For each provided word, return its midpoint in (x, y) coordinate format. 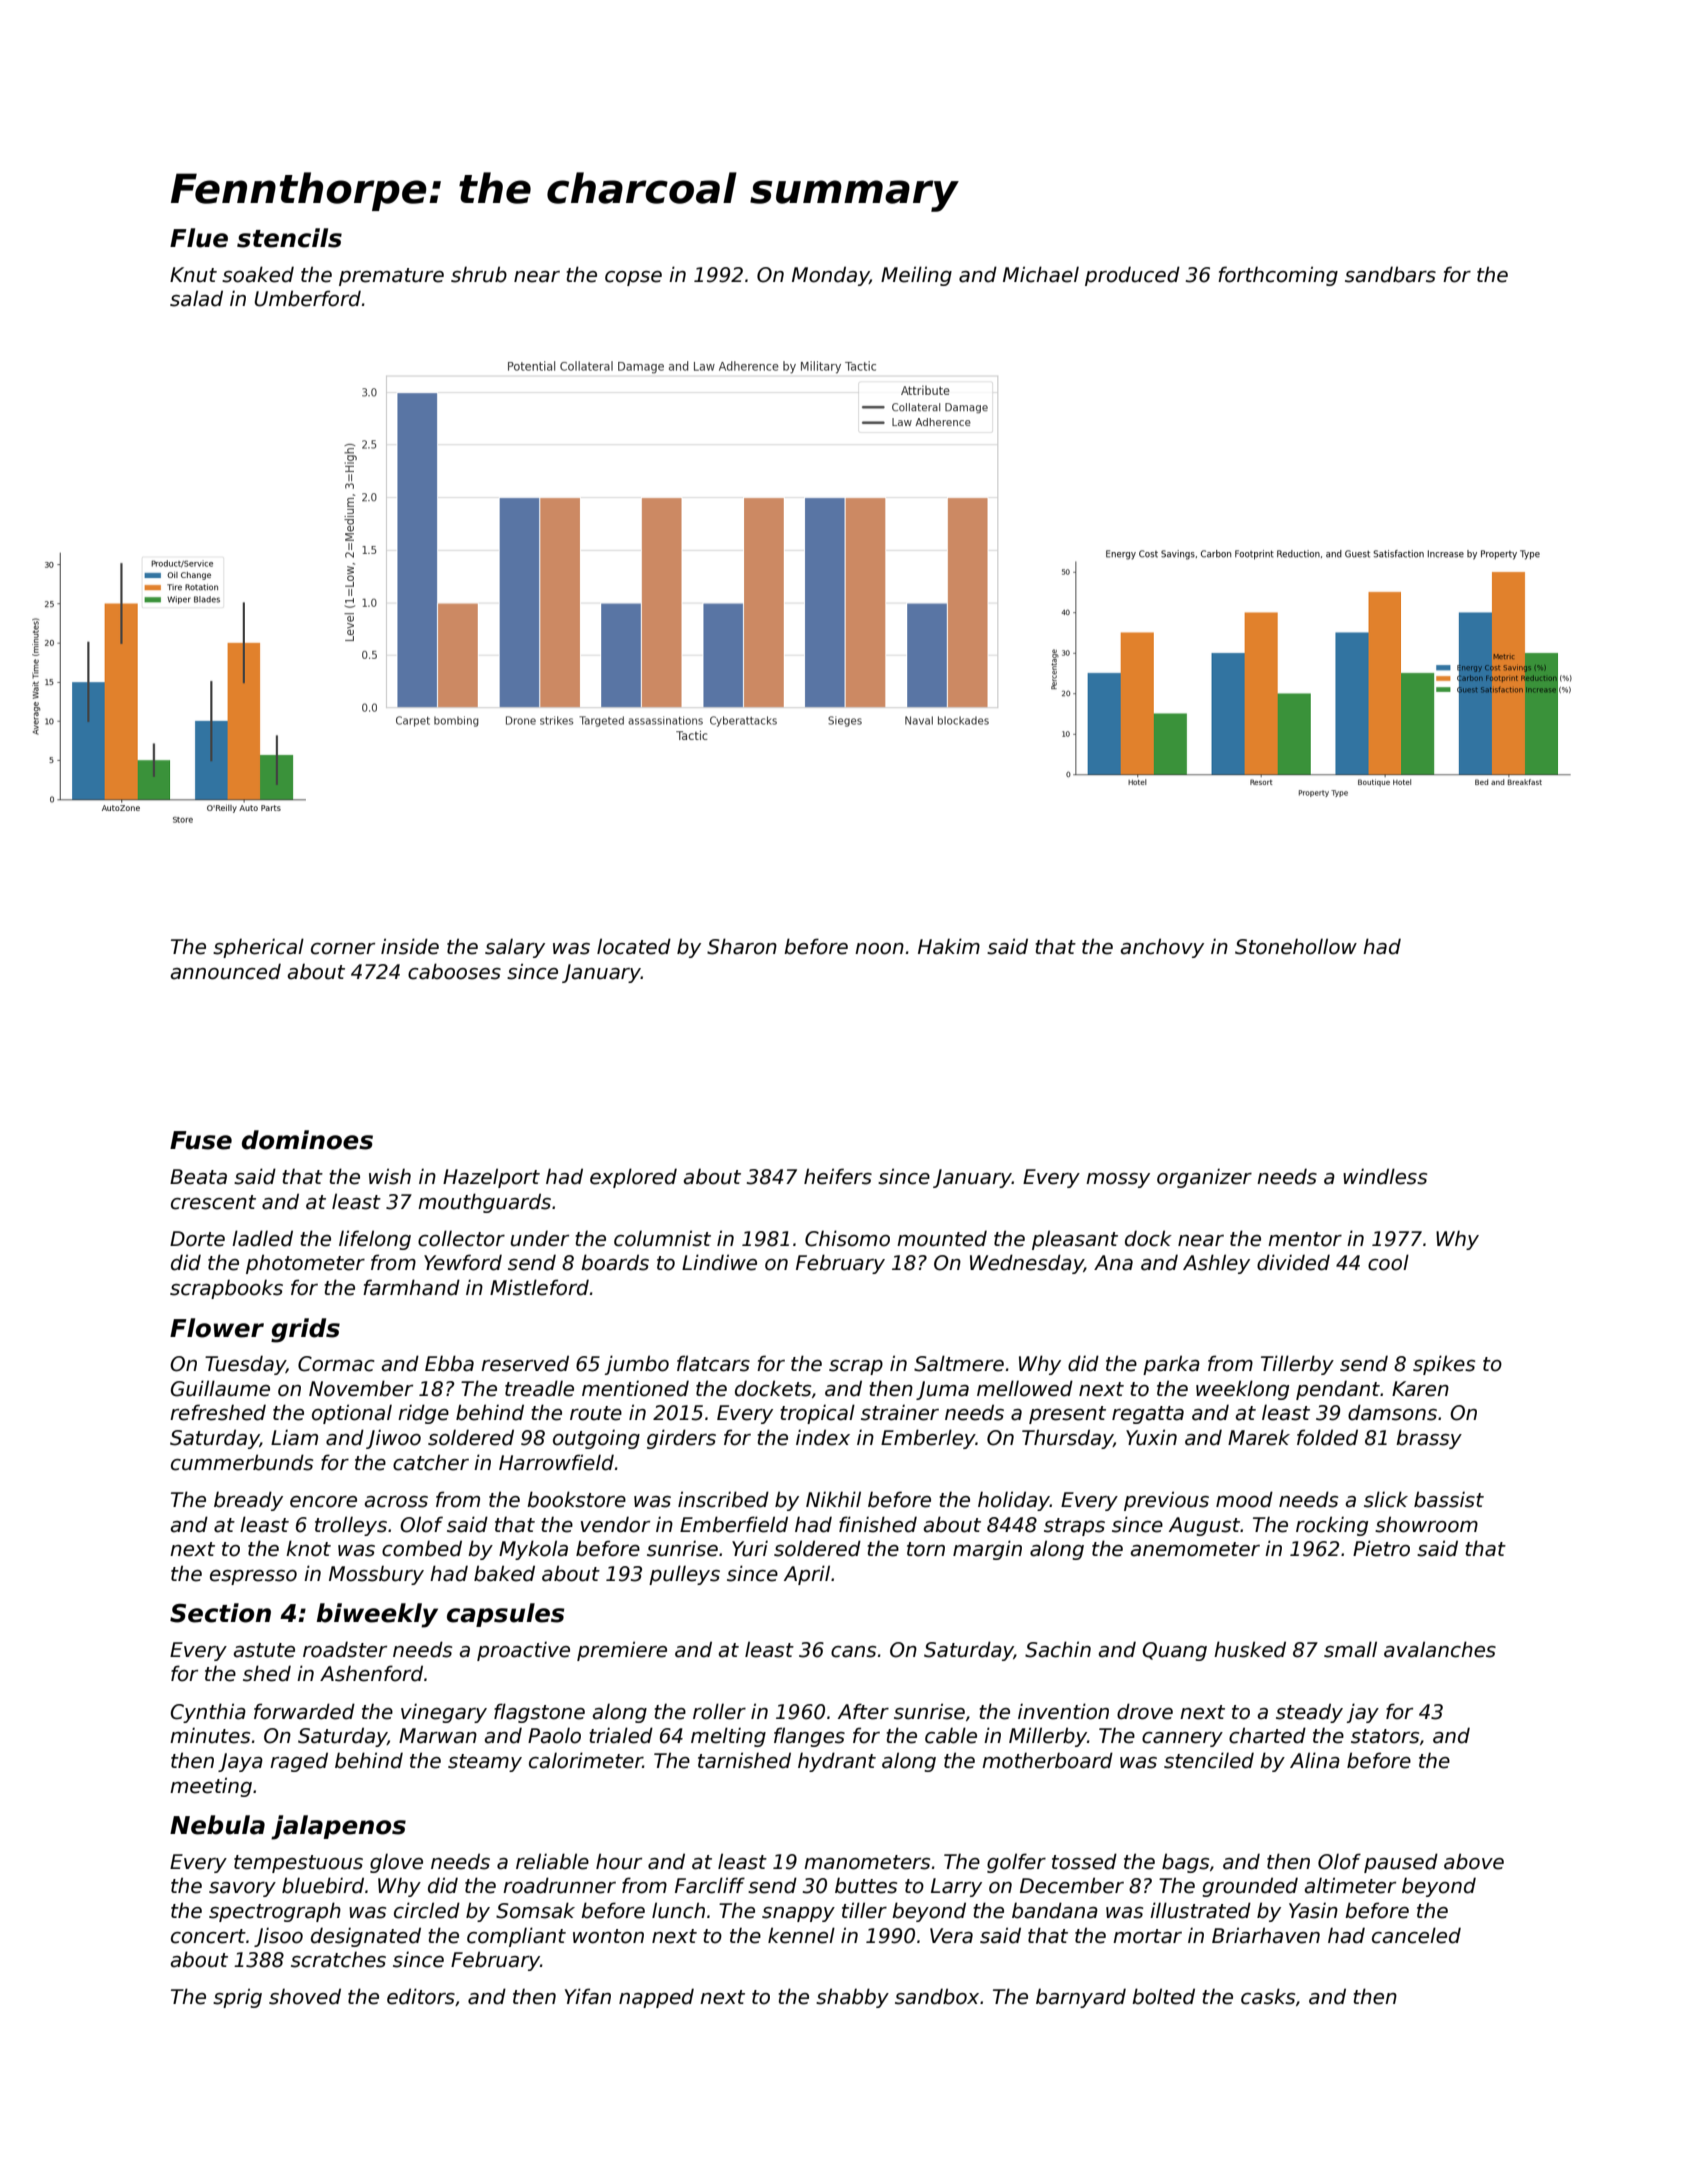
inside (410, 946)
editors (421, 1996)
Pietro (1381, 1548)
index (823, 1437)
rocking (1332, 1526)
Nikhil (833, 1499)
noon (879, 949)
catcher (431, 1462)
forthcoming (1278, 276)
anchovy (1162, 948)
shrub (479, 274)
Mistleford (539, 1287)
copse (633, 278)
